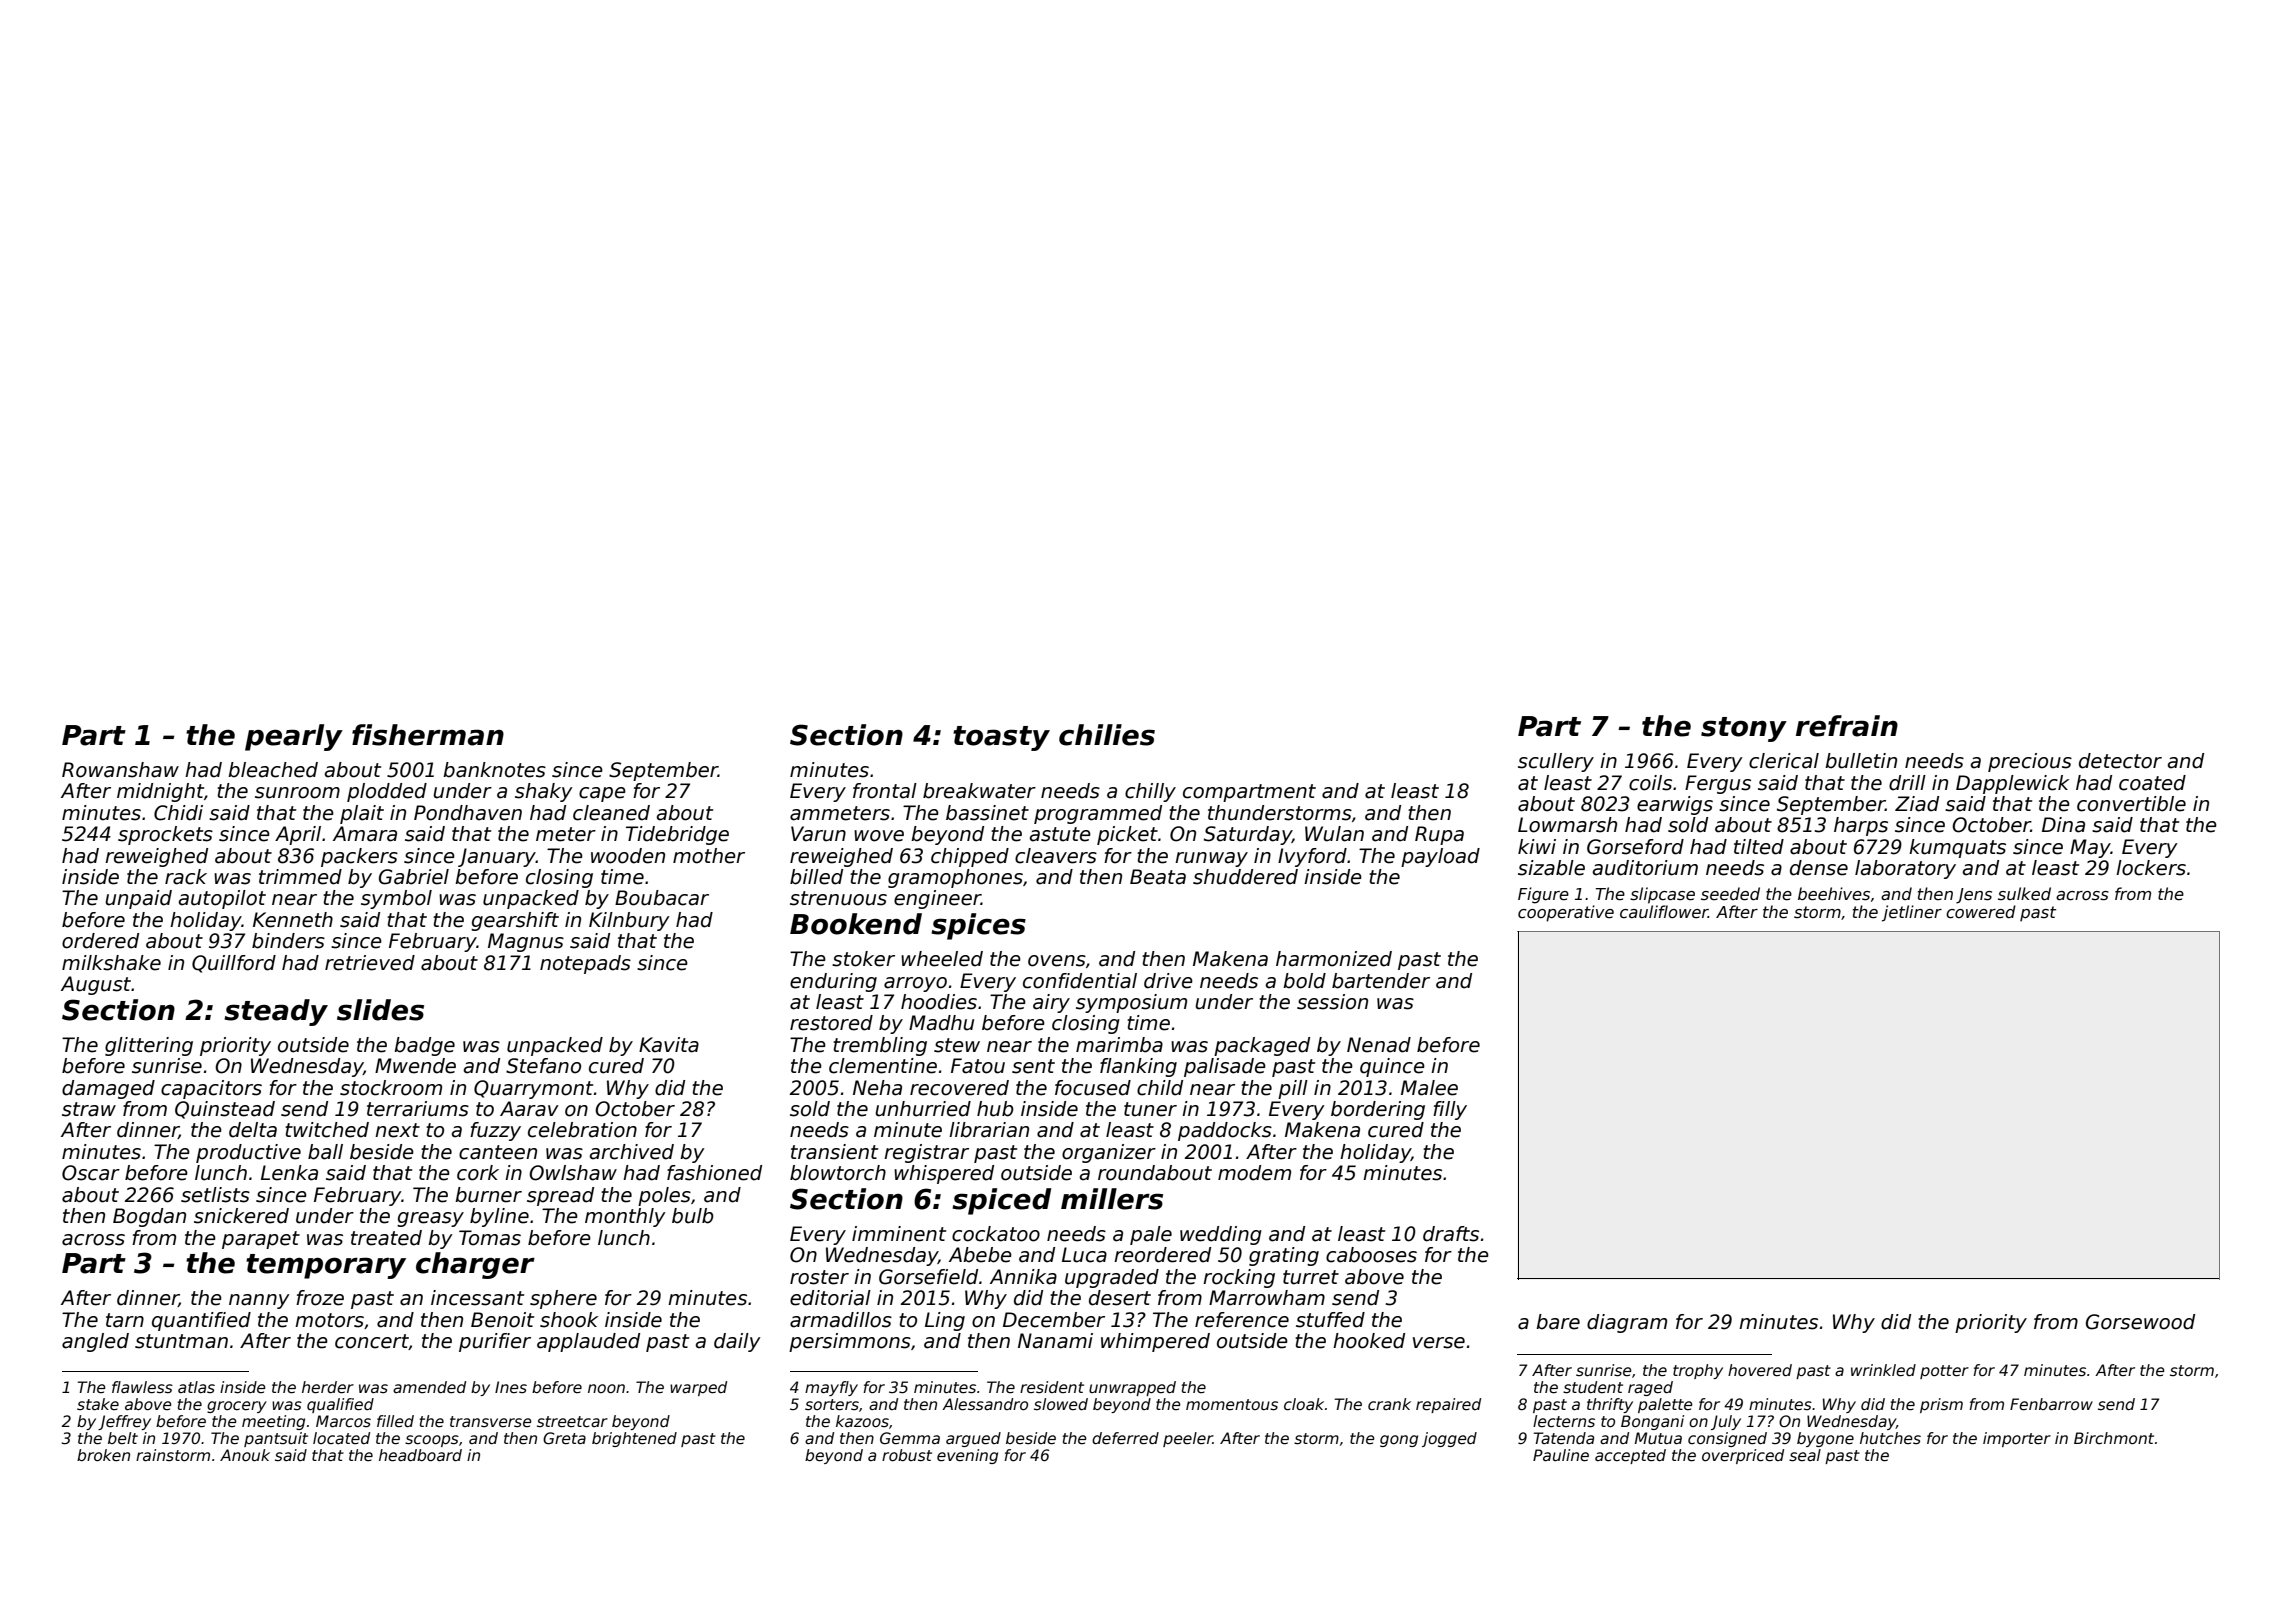  What do you see at coordinates (1650, 783) in the image?
I see `coils` at bounding box center [1650, 783].
